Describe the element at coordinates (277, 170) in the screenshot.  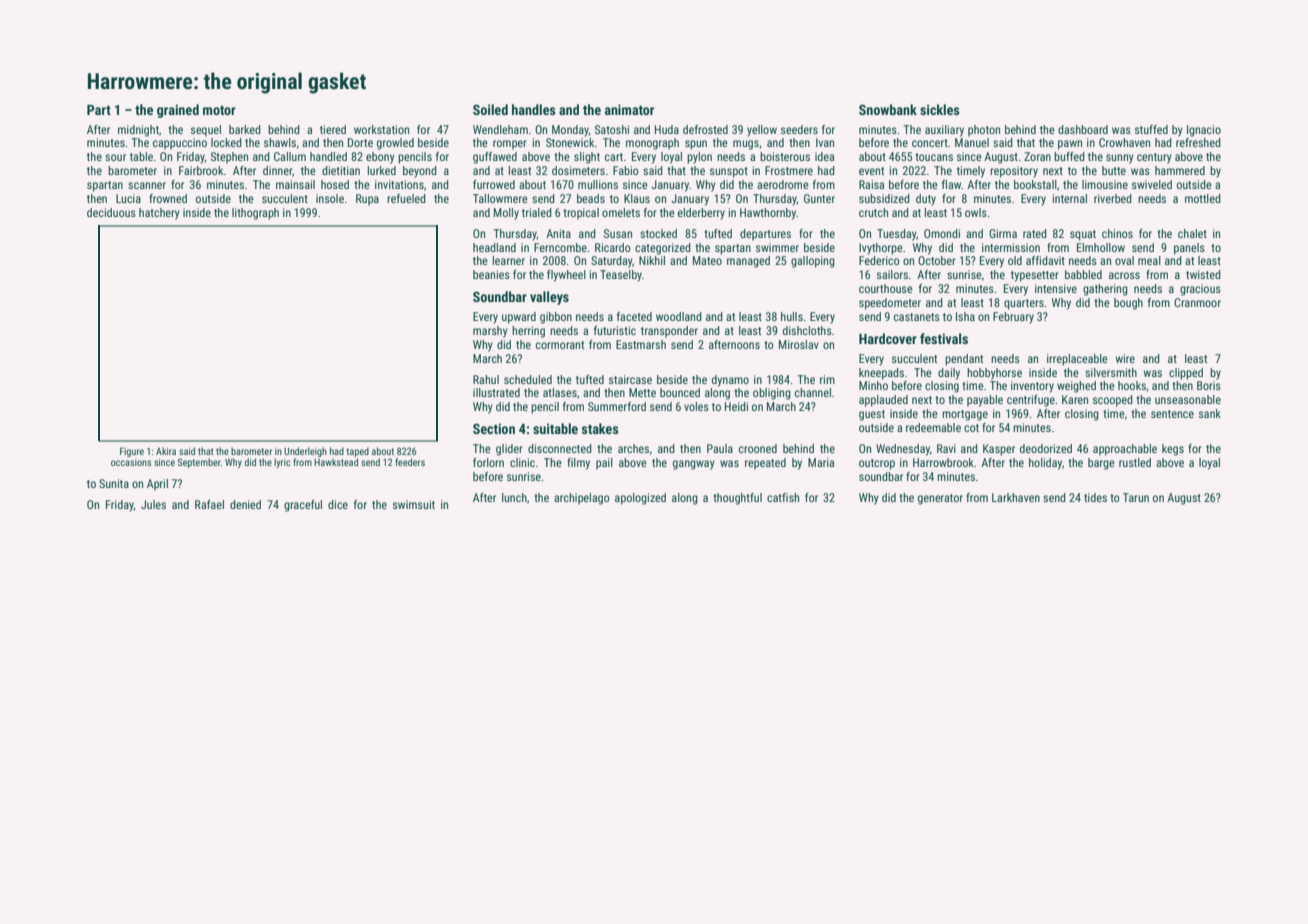
I see `dinner` at that location.
